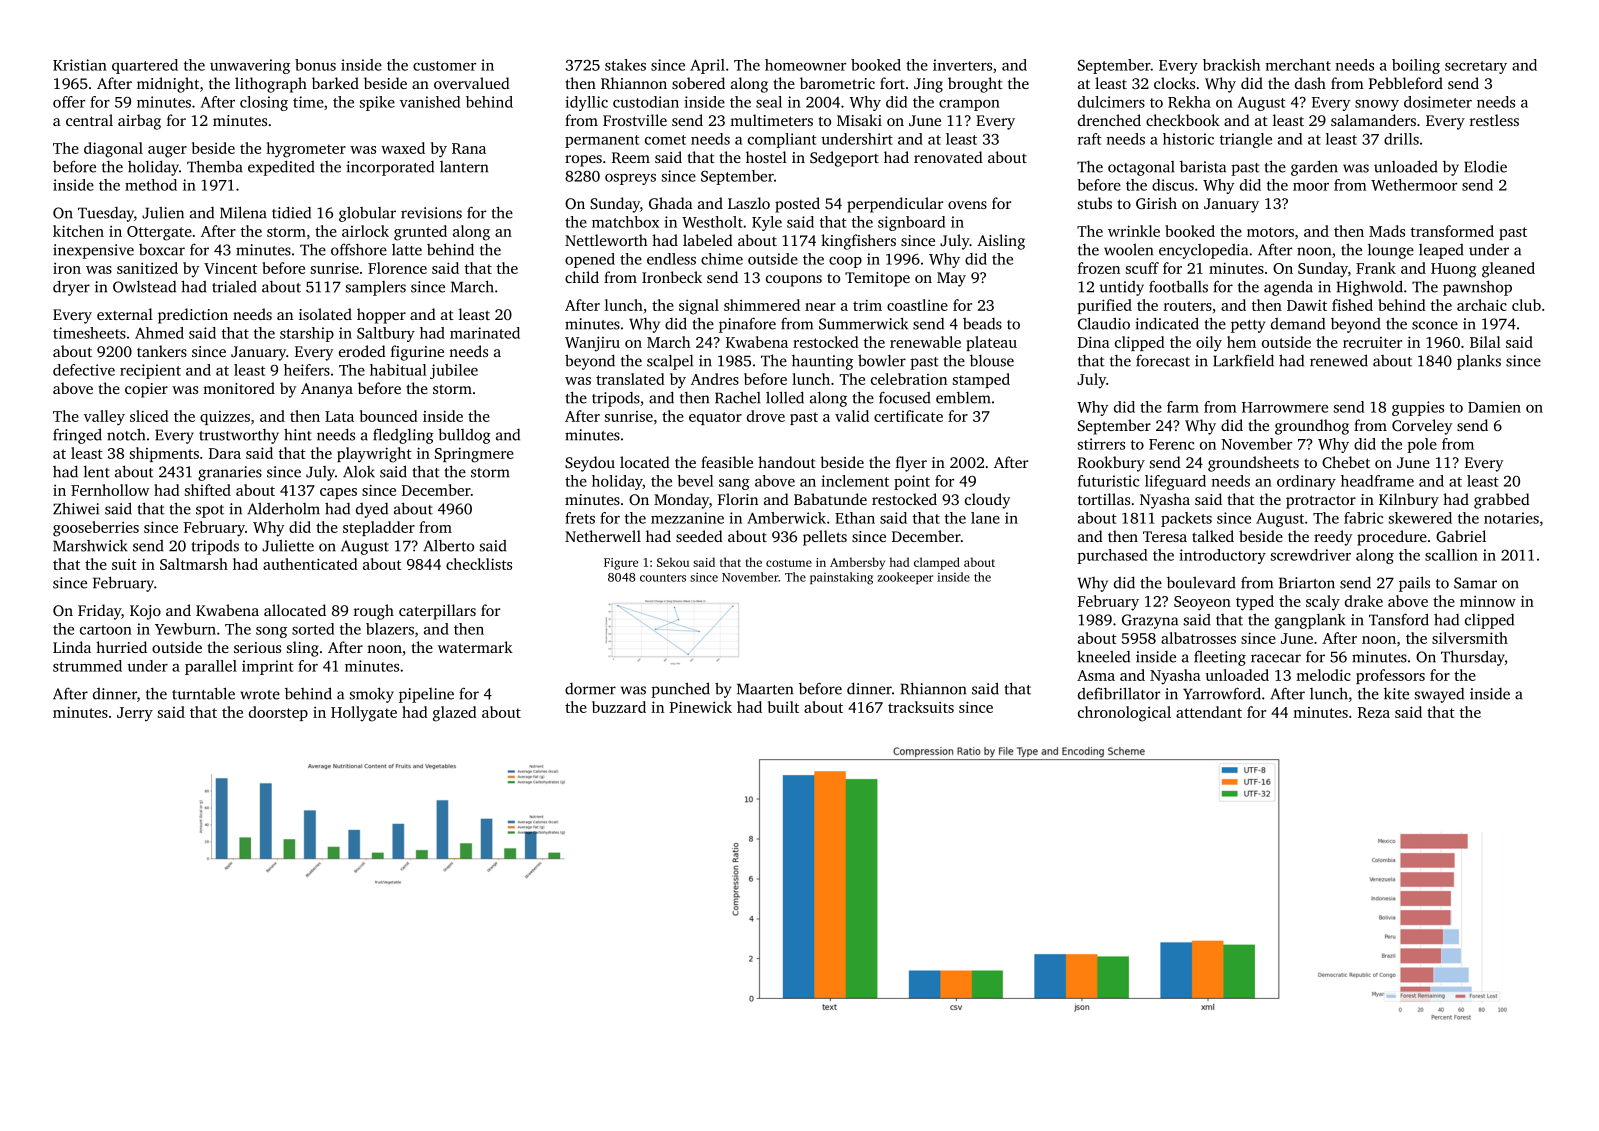 The image size is (1599, 1131). I want to click on archaic, so click(1482, 305).
